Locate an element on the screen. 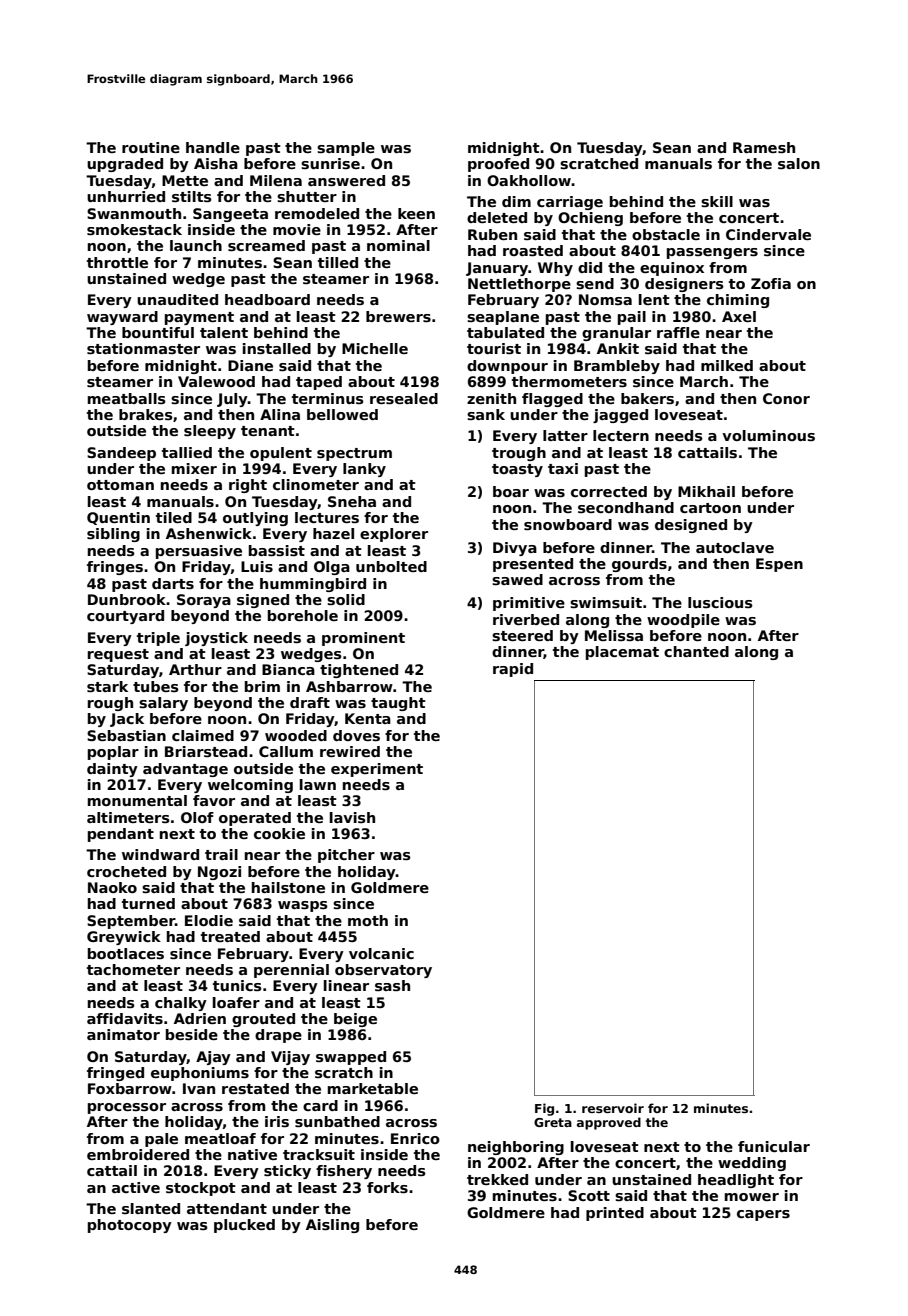 The image size is (908, 1316). Ramesh is located at coordinates (764, 147).
